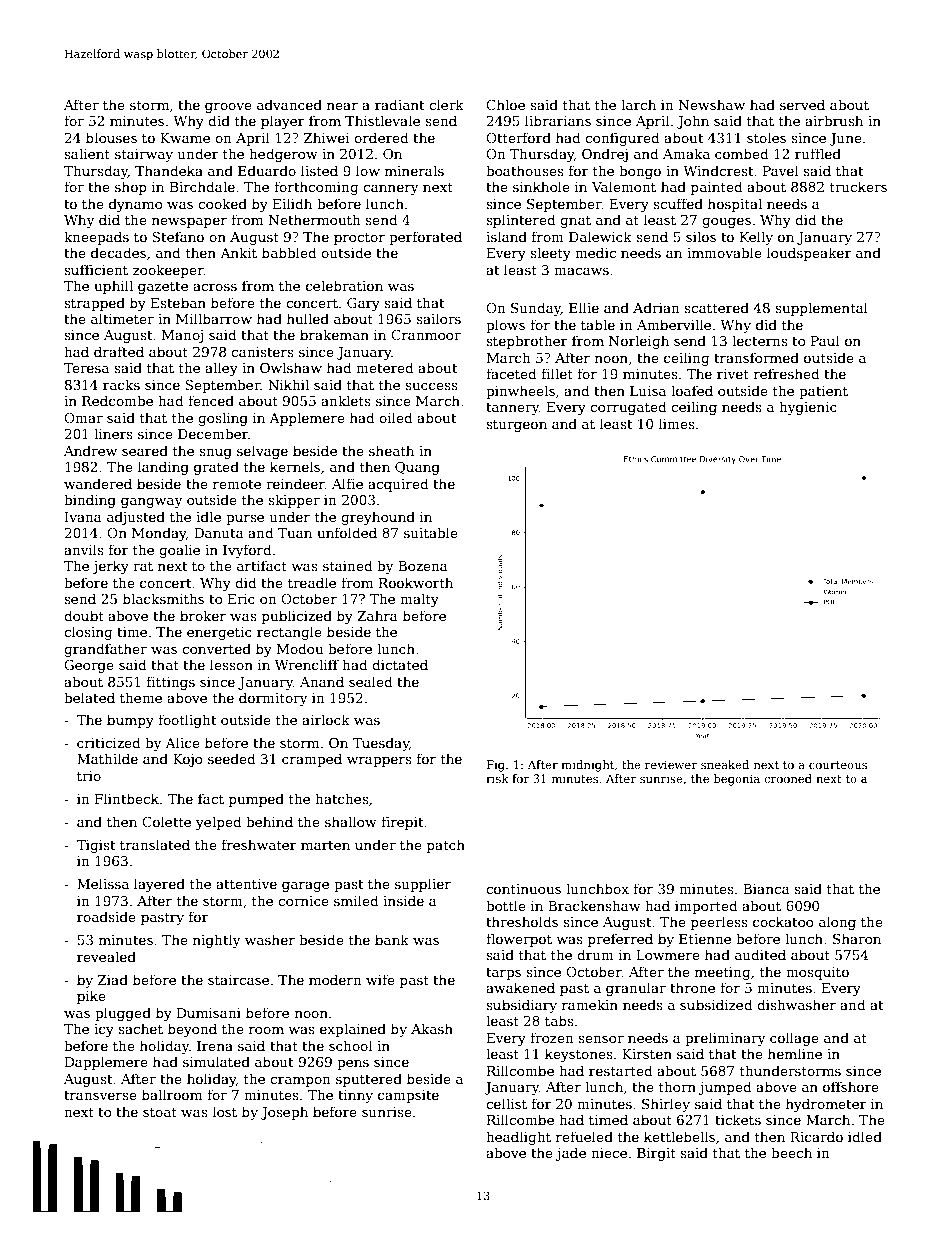  What do you see at coordinates (160, 1112) in the screenshot?
I see `stoat` at bounding box center [160, 1112].
